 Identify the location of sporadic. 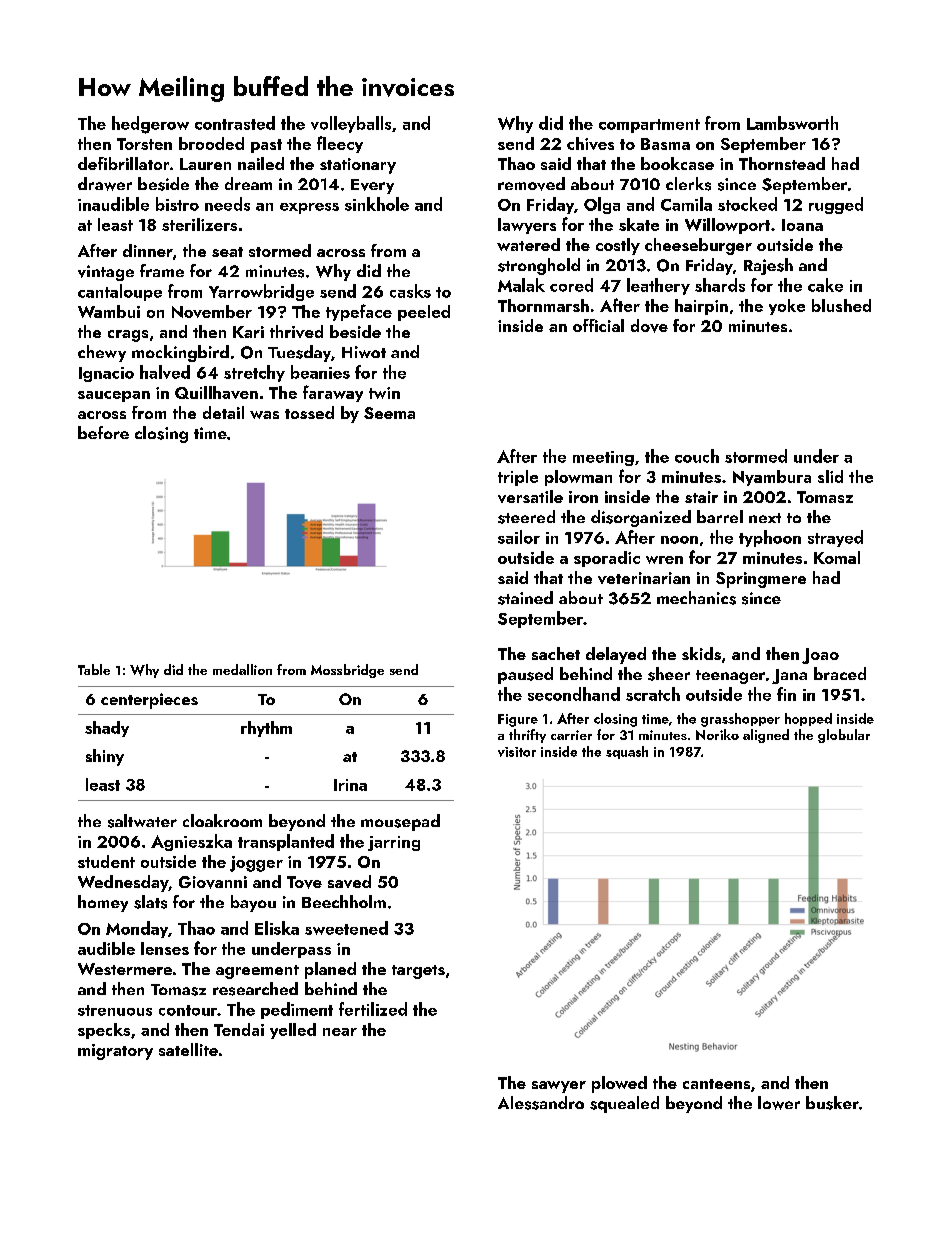
(607, 559).
